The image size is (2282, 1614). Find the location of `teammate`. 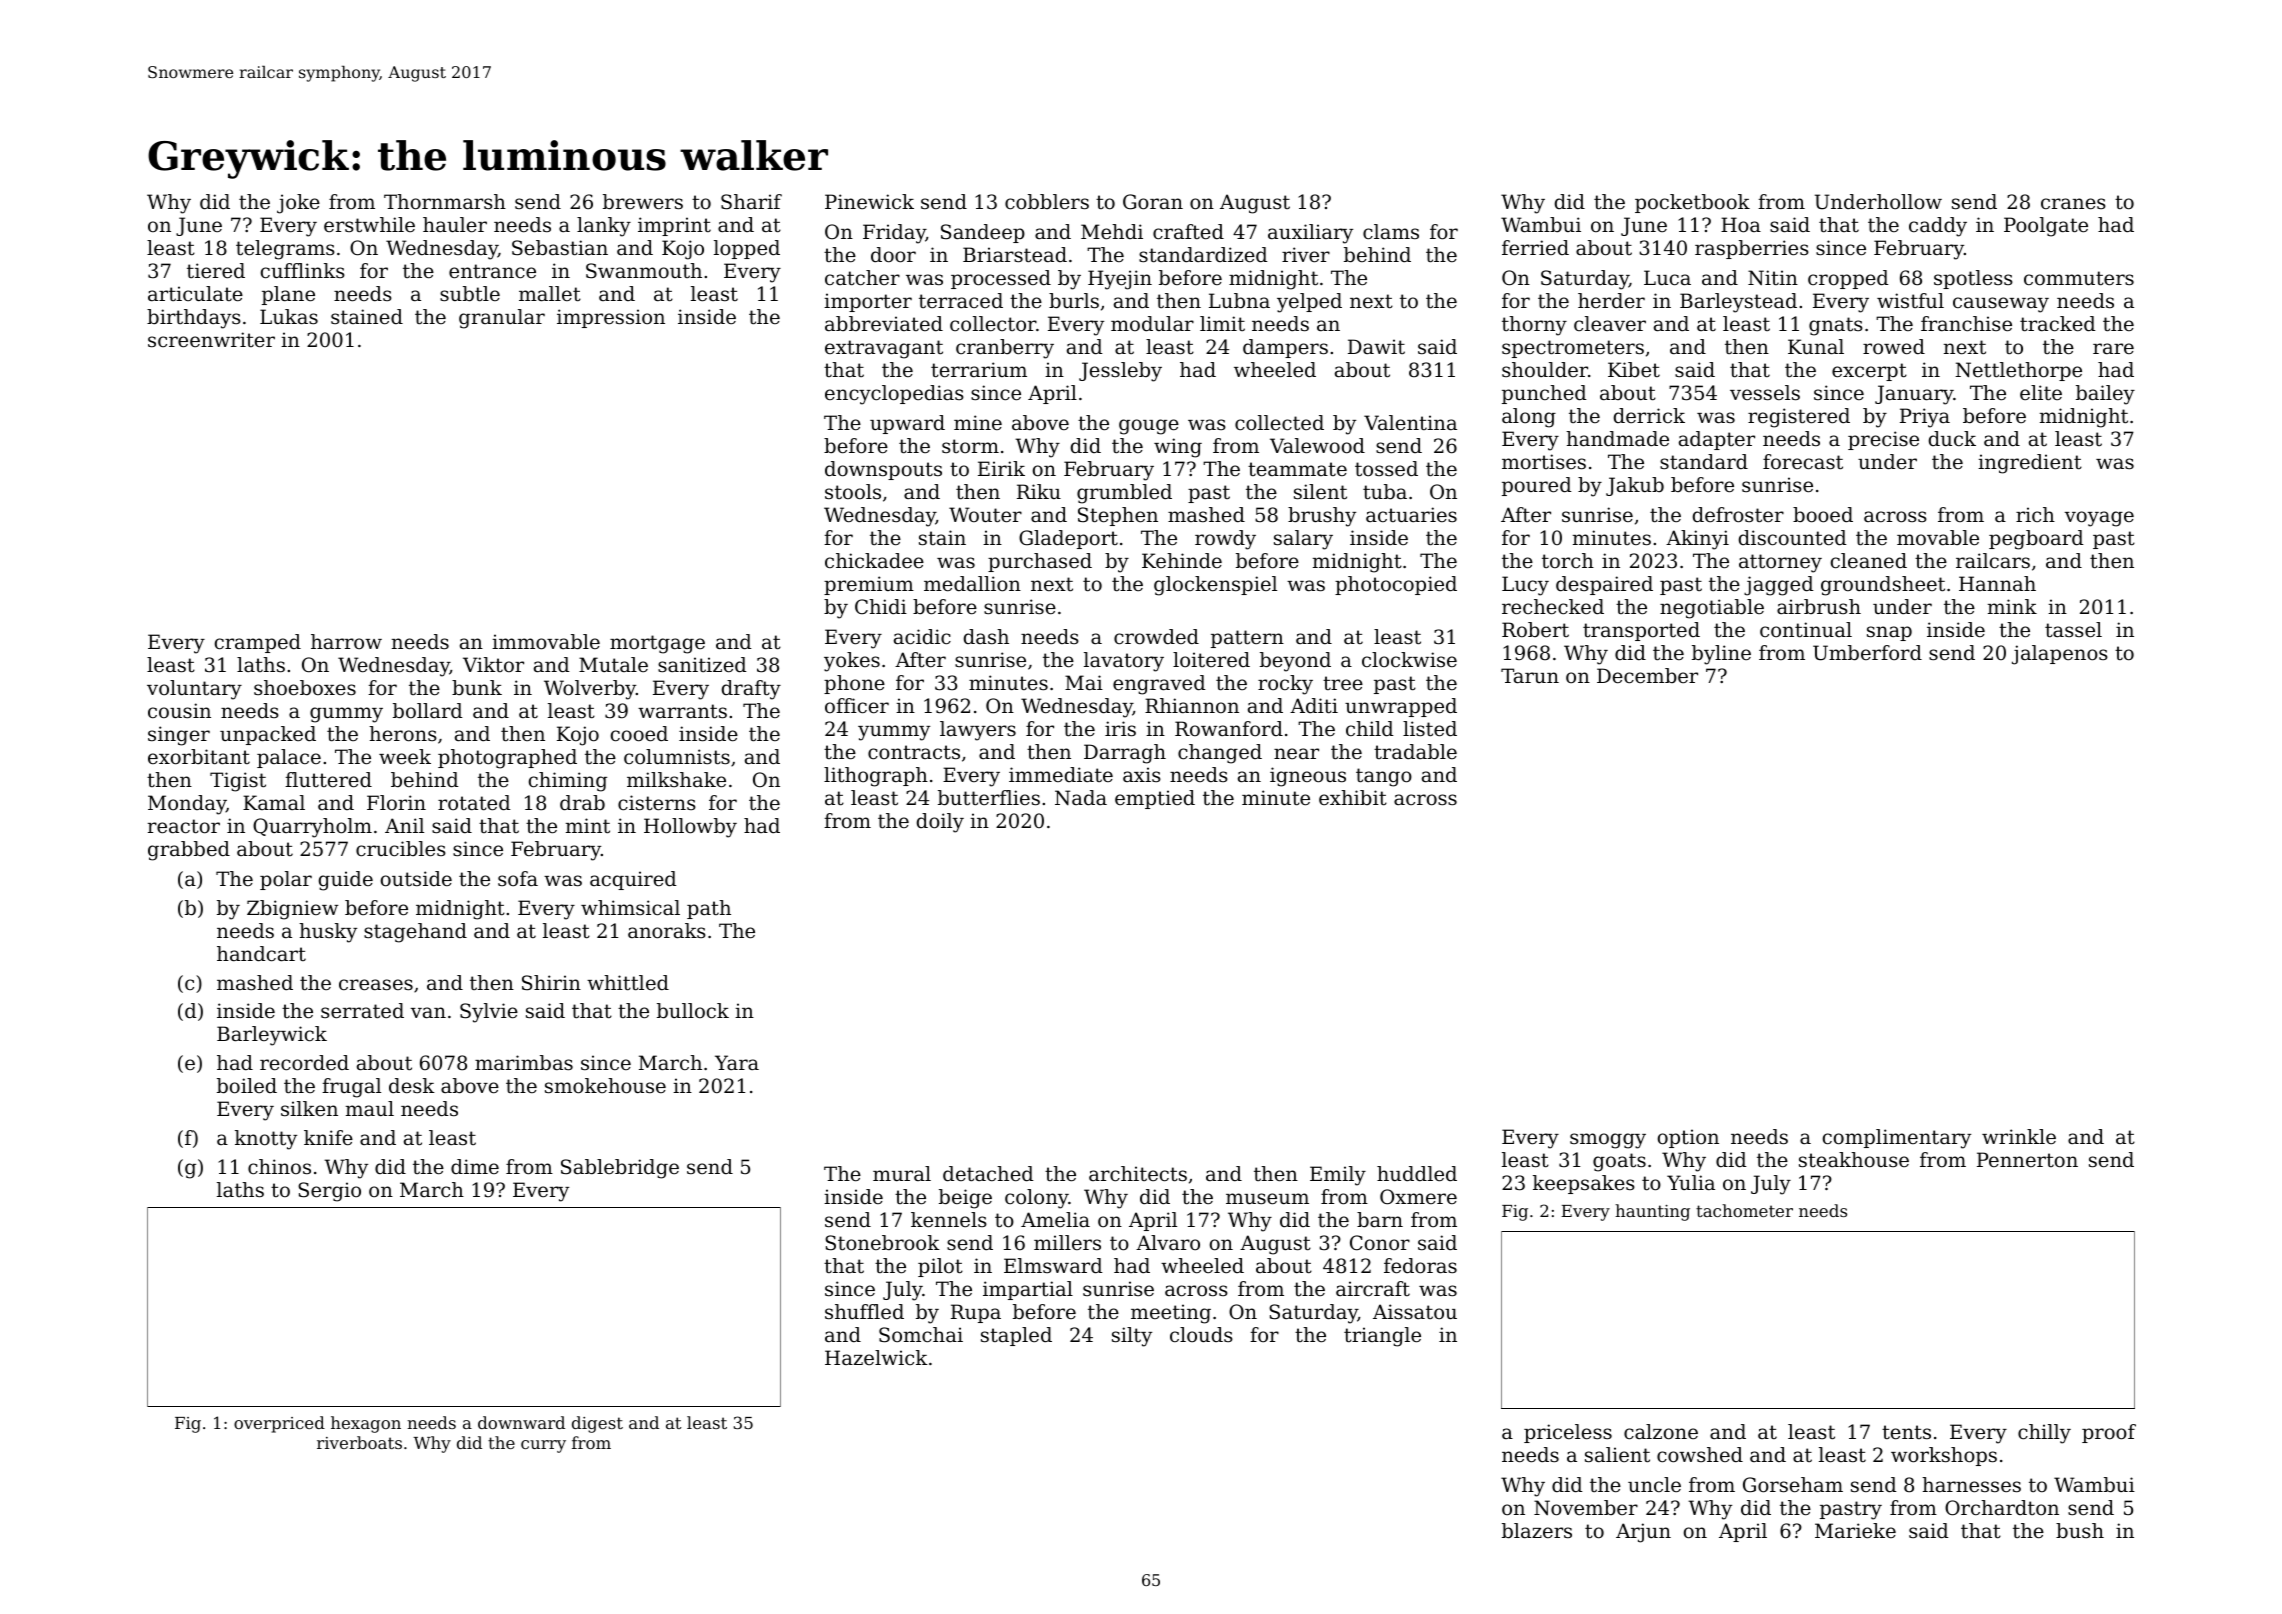

teammate is located at coordinates (1297, 469).
